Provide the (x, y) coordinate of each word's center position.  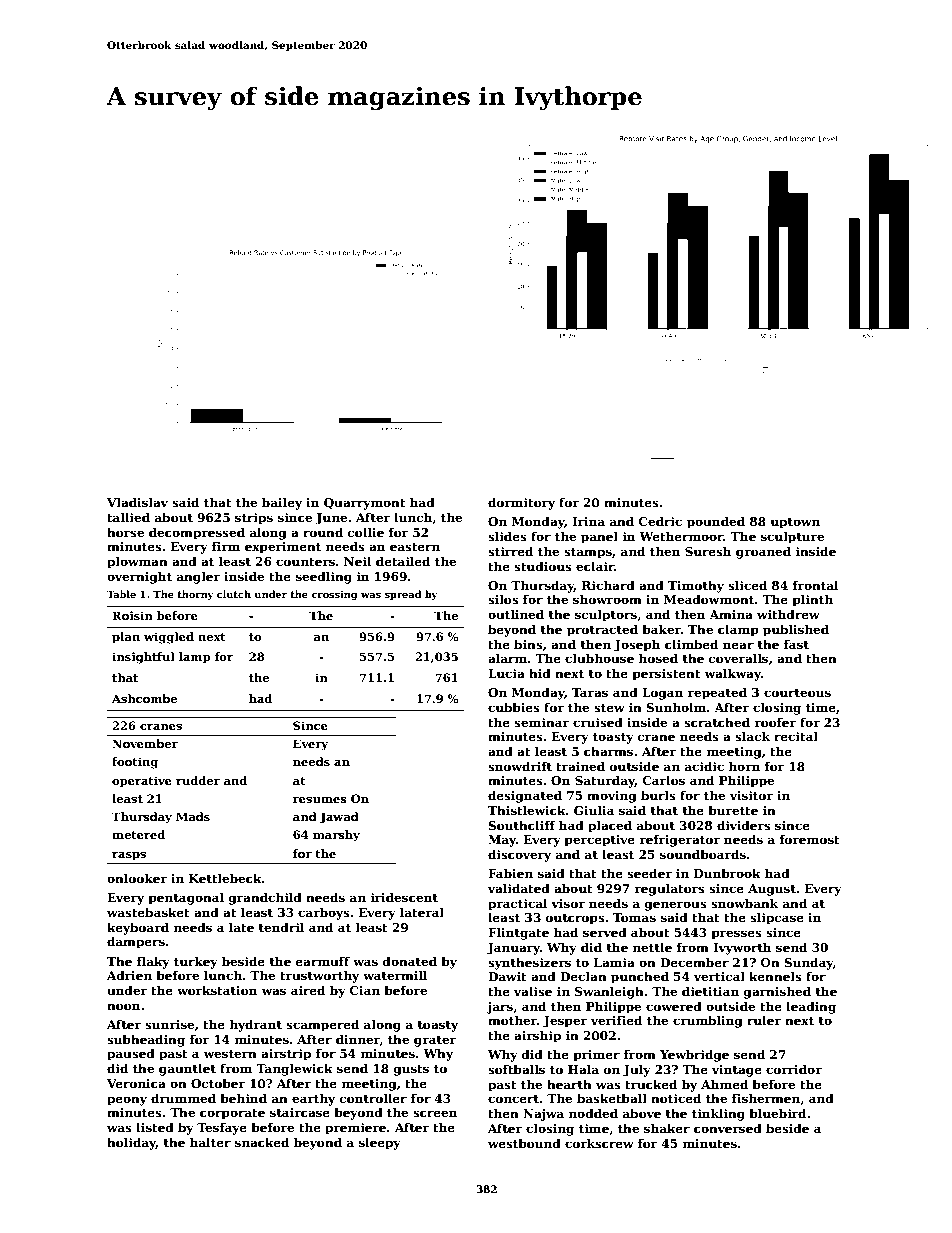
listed (155, 1127)
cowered (674, 1006)
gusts (411, 1070)
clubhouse (599, 658)
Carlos (664, 780)
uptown (795, 523)
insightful (143, 658)
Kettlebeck (225, 878)
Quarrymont (365, 504)
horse (125, 532)
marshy (336, 836)
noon (123, 1006)
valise (533, 991)
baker (661, 629)
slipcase (777, 918)
